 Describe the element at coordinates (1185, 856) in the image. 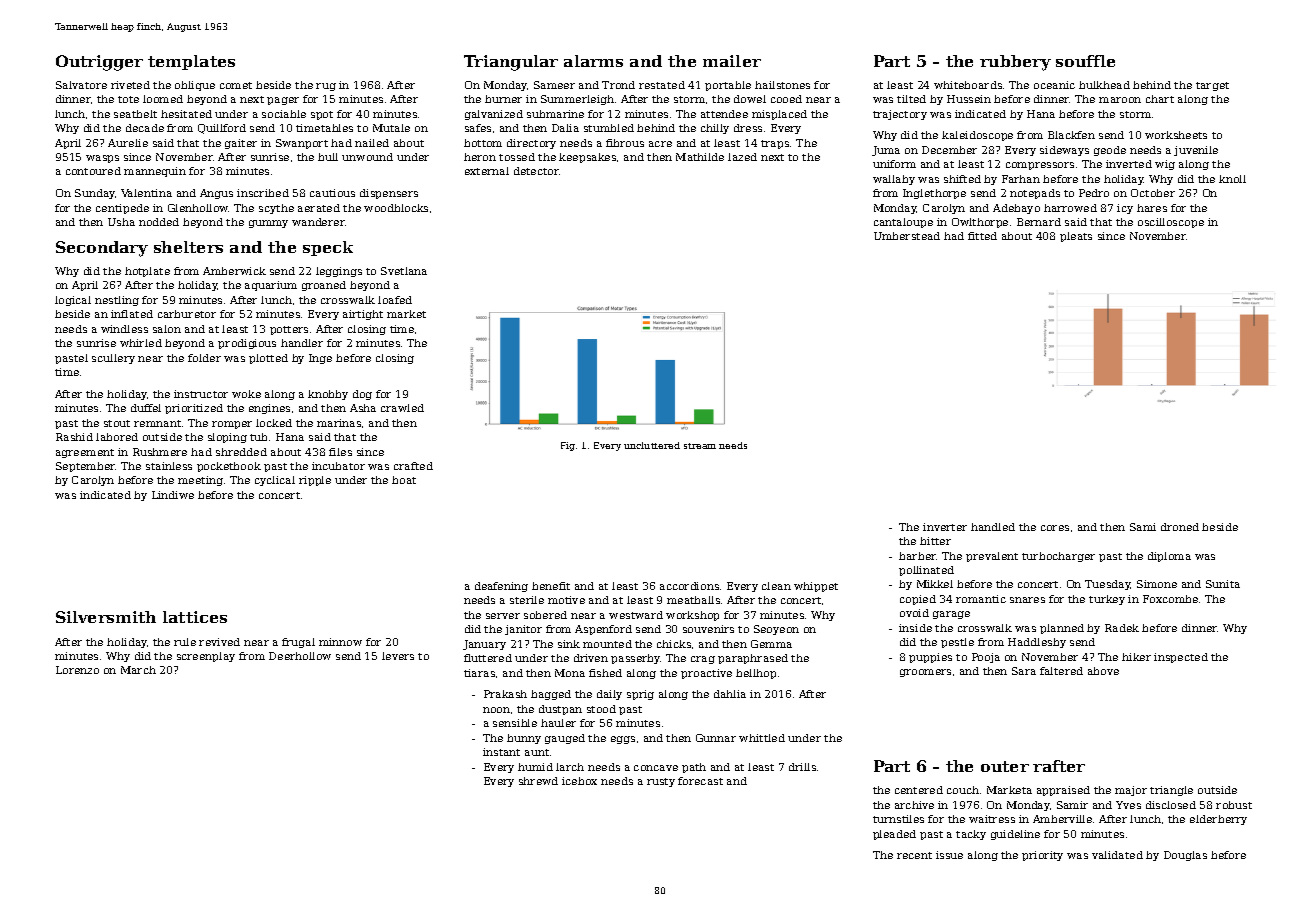

I see `Douglas` at that location.
